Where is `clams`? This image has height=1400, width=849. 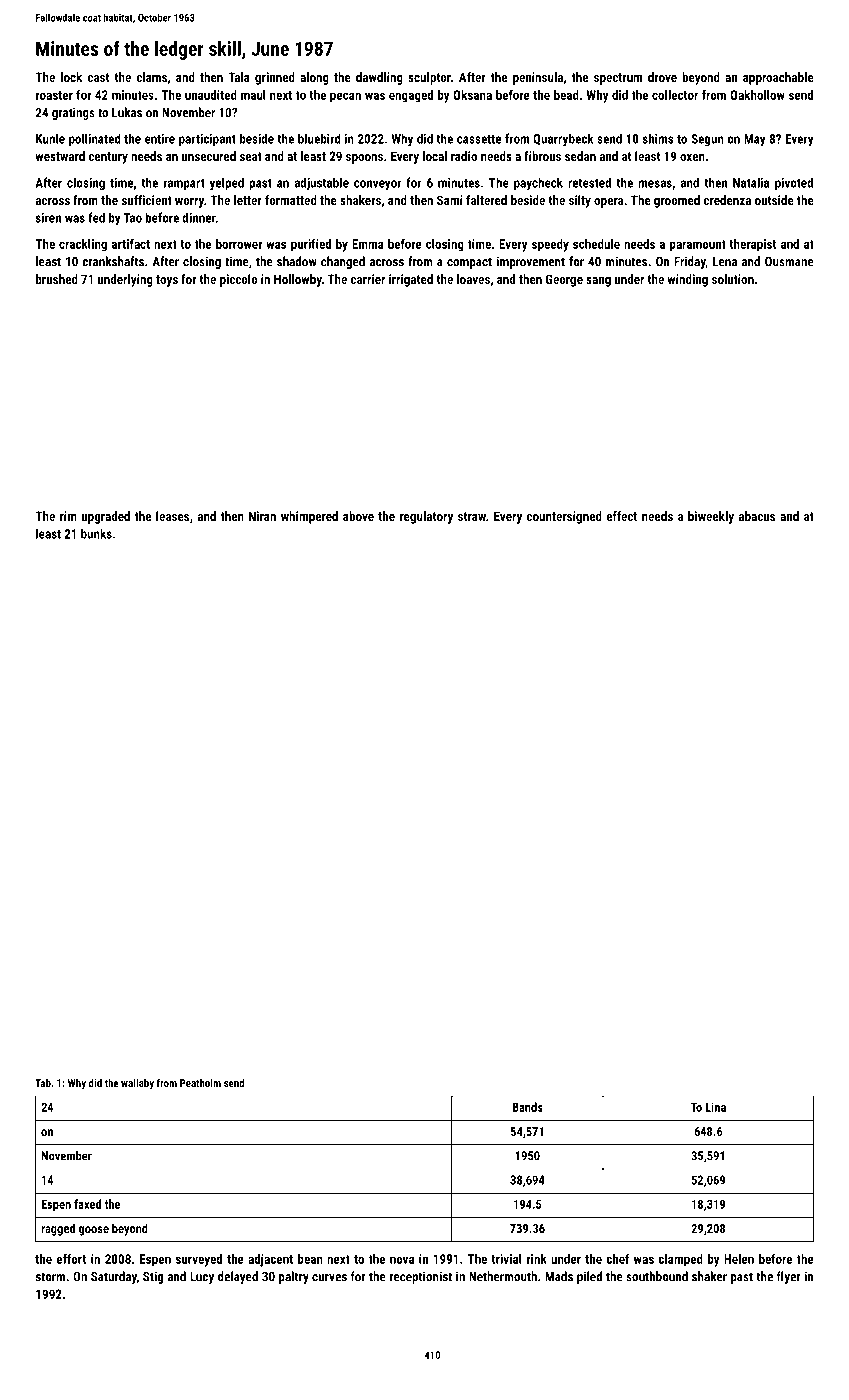 clams is located at coordinates (151, 77).
